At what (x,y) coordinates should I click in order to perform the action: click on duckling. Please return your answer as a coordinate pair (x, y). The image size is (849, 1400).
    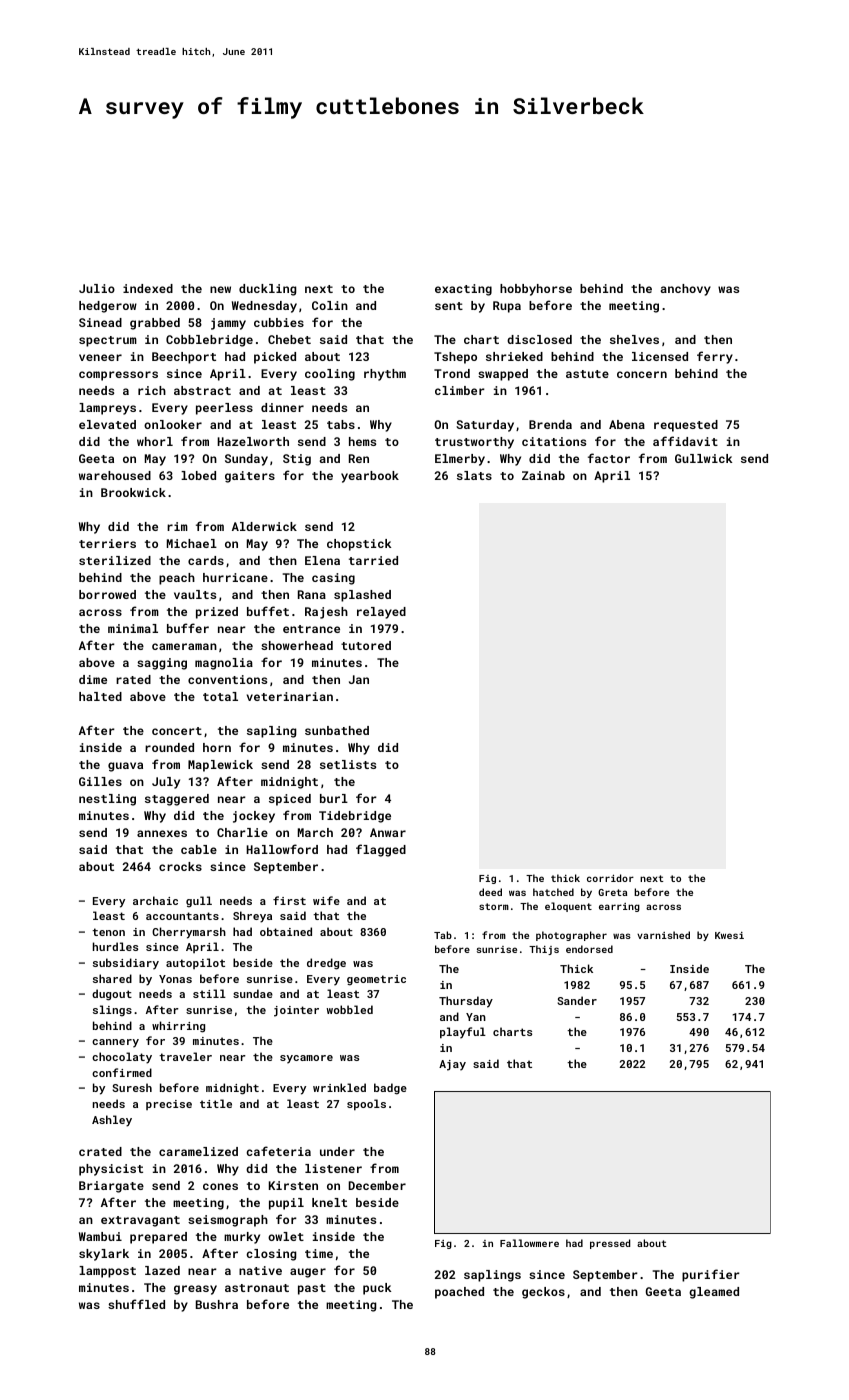
    Looking at the image, I should click on (267, 290).
